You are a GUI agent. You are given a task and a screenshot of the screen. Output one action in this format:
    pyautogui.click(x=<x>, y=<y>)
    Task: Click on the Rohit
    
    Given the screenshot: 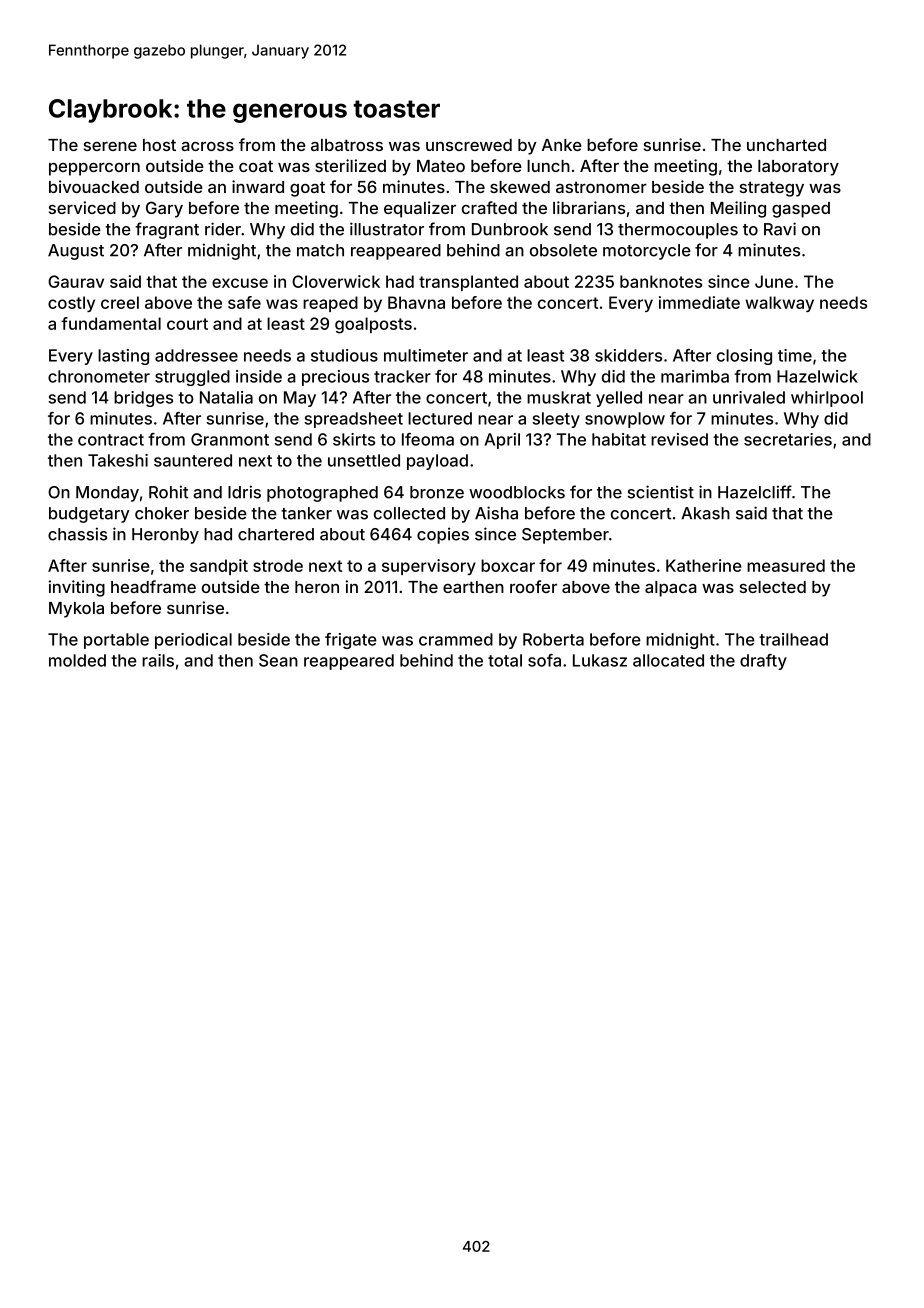 What is the action you would take?
    pyautogui.click(x=168, y=492)
